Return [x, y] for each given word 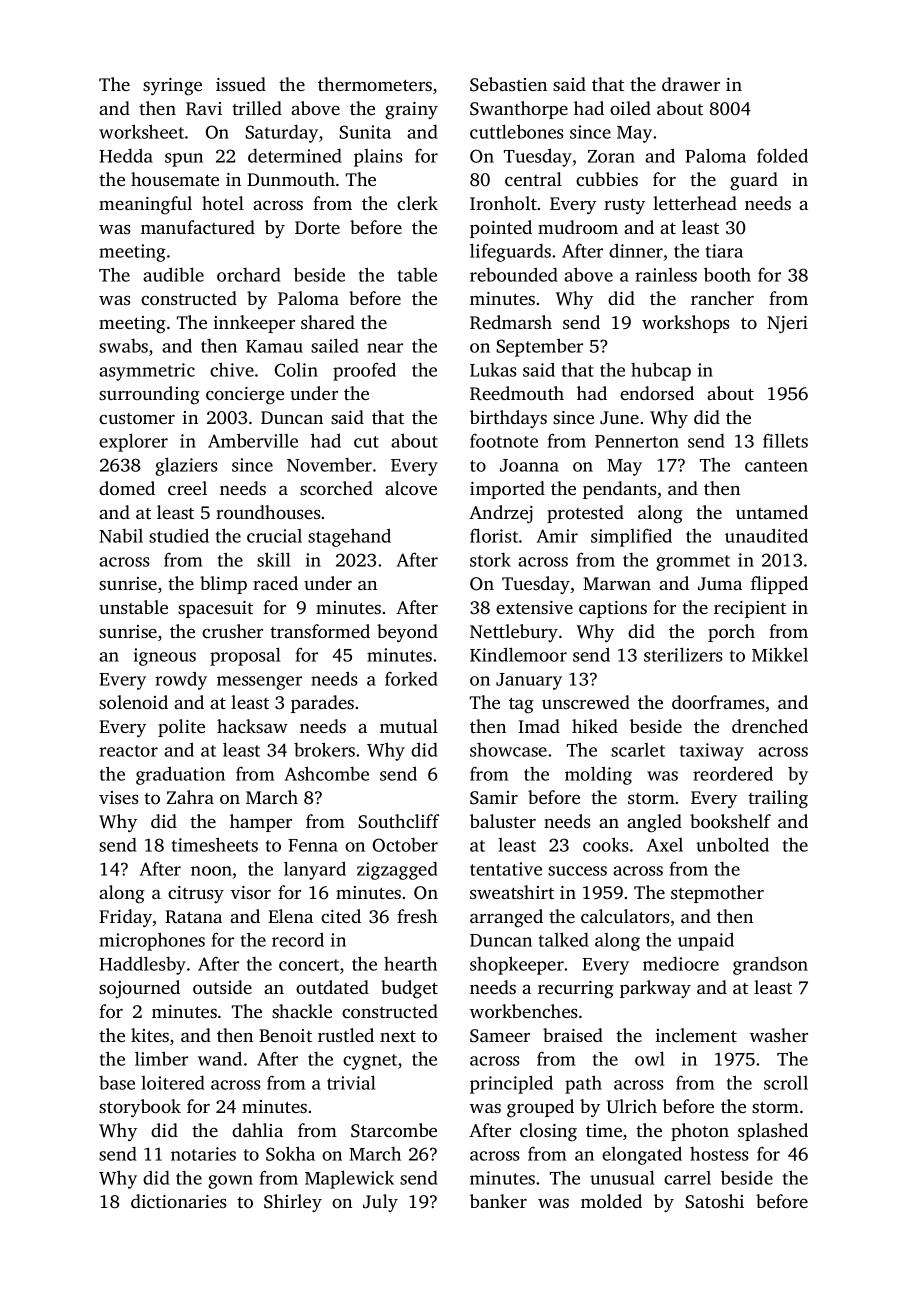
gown [230, 1182]
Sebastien [508, 84]
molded [611, 1201]
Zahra [190, 797]
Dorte [317, 227]
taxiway [712, 752]
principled [511, 1084]
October [405, 845]
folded [782, 155]
